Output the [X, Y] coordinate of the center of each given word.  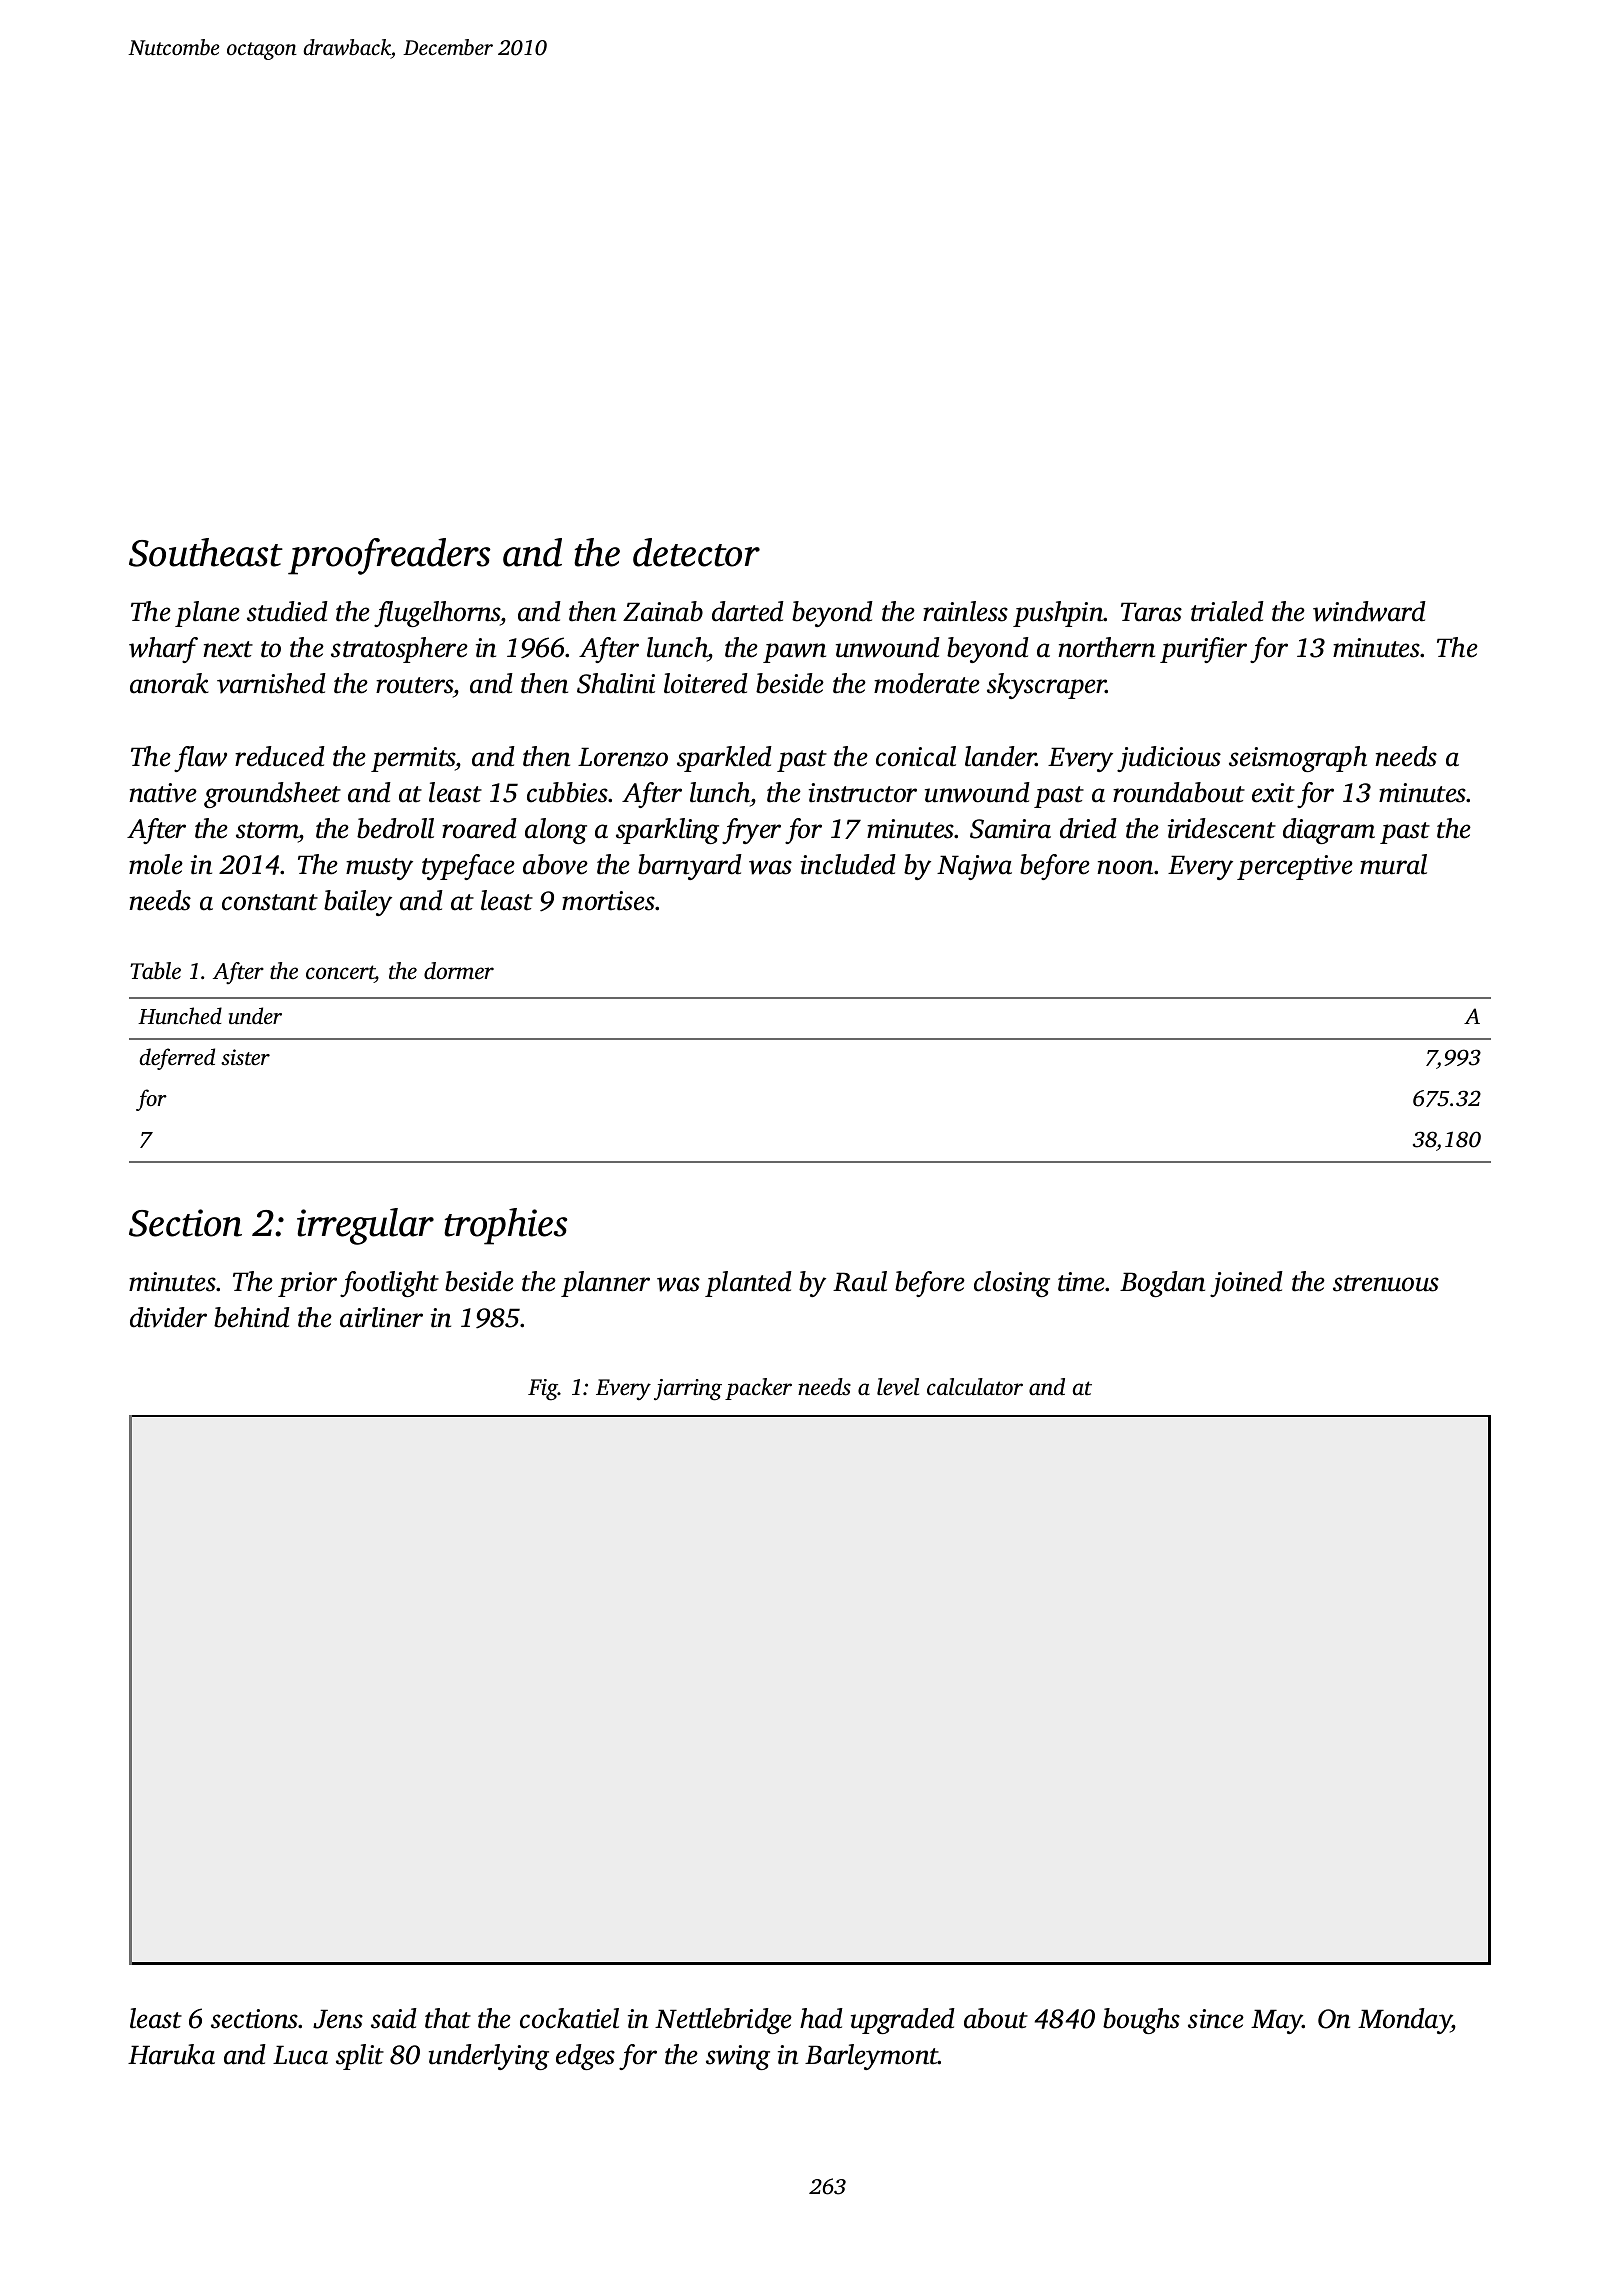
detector [696, 552]
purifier [1203, 650]
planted [748, 1284]
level [898, 1387]
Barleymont [872, 2057]
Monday [1405, 2021]
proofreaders [389, 556]
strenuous [1386, 1283]
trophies [505, 1226]
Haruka [171, 2054]
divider [168, 1317]
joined [1246, 1284]
